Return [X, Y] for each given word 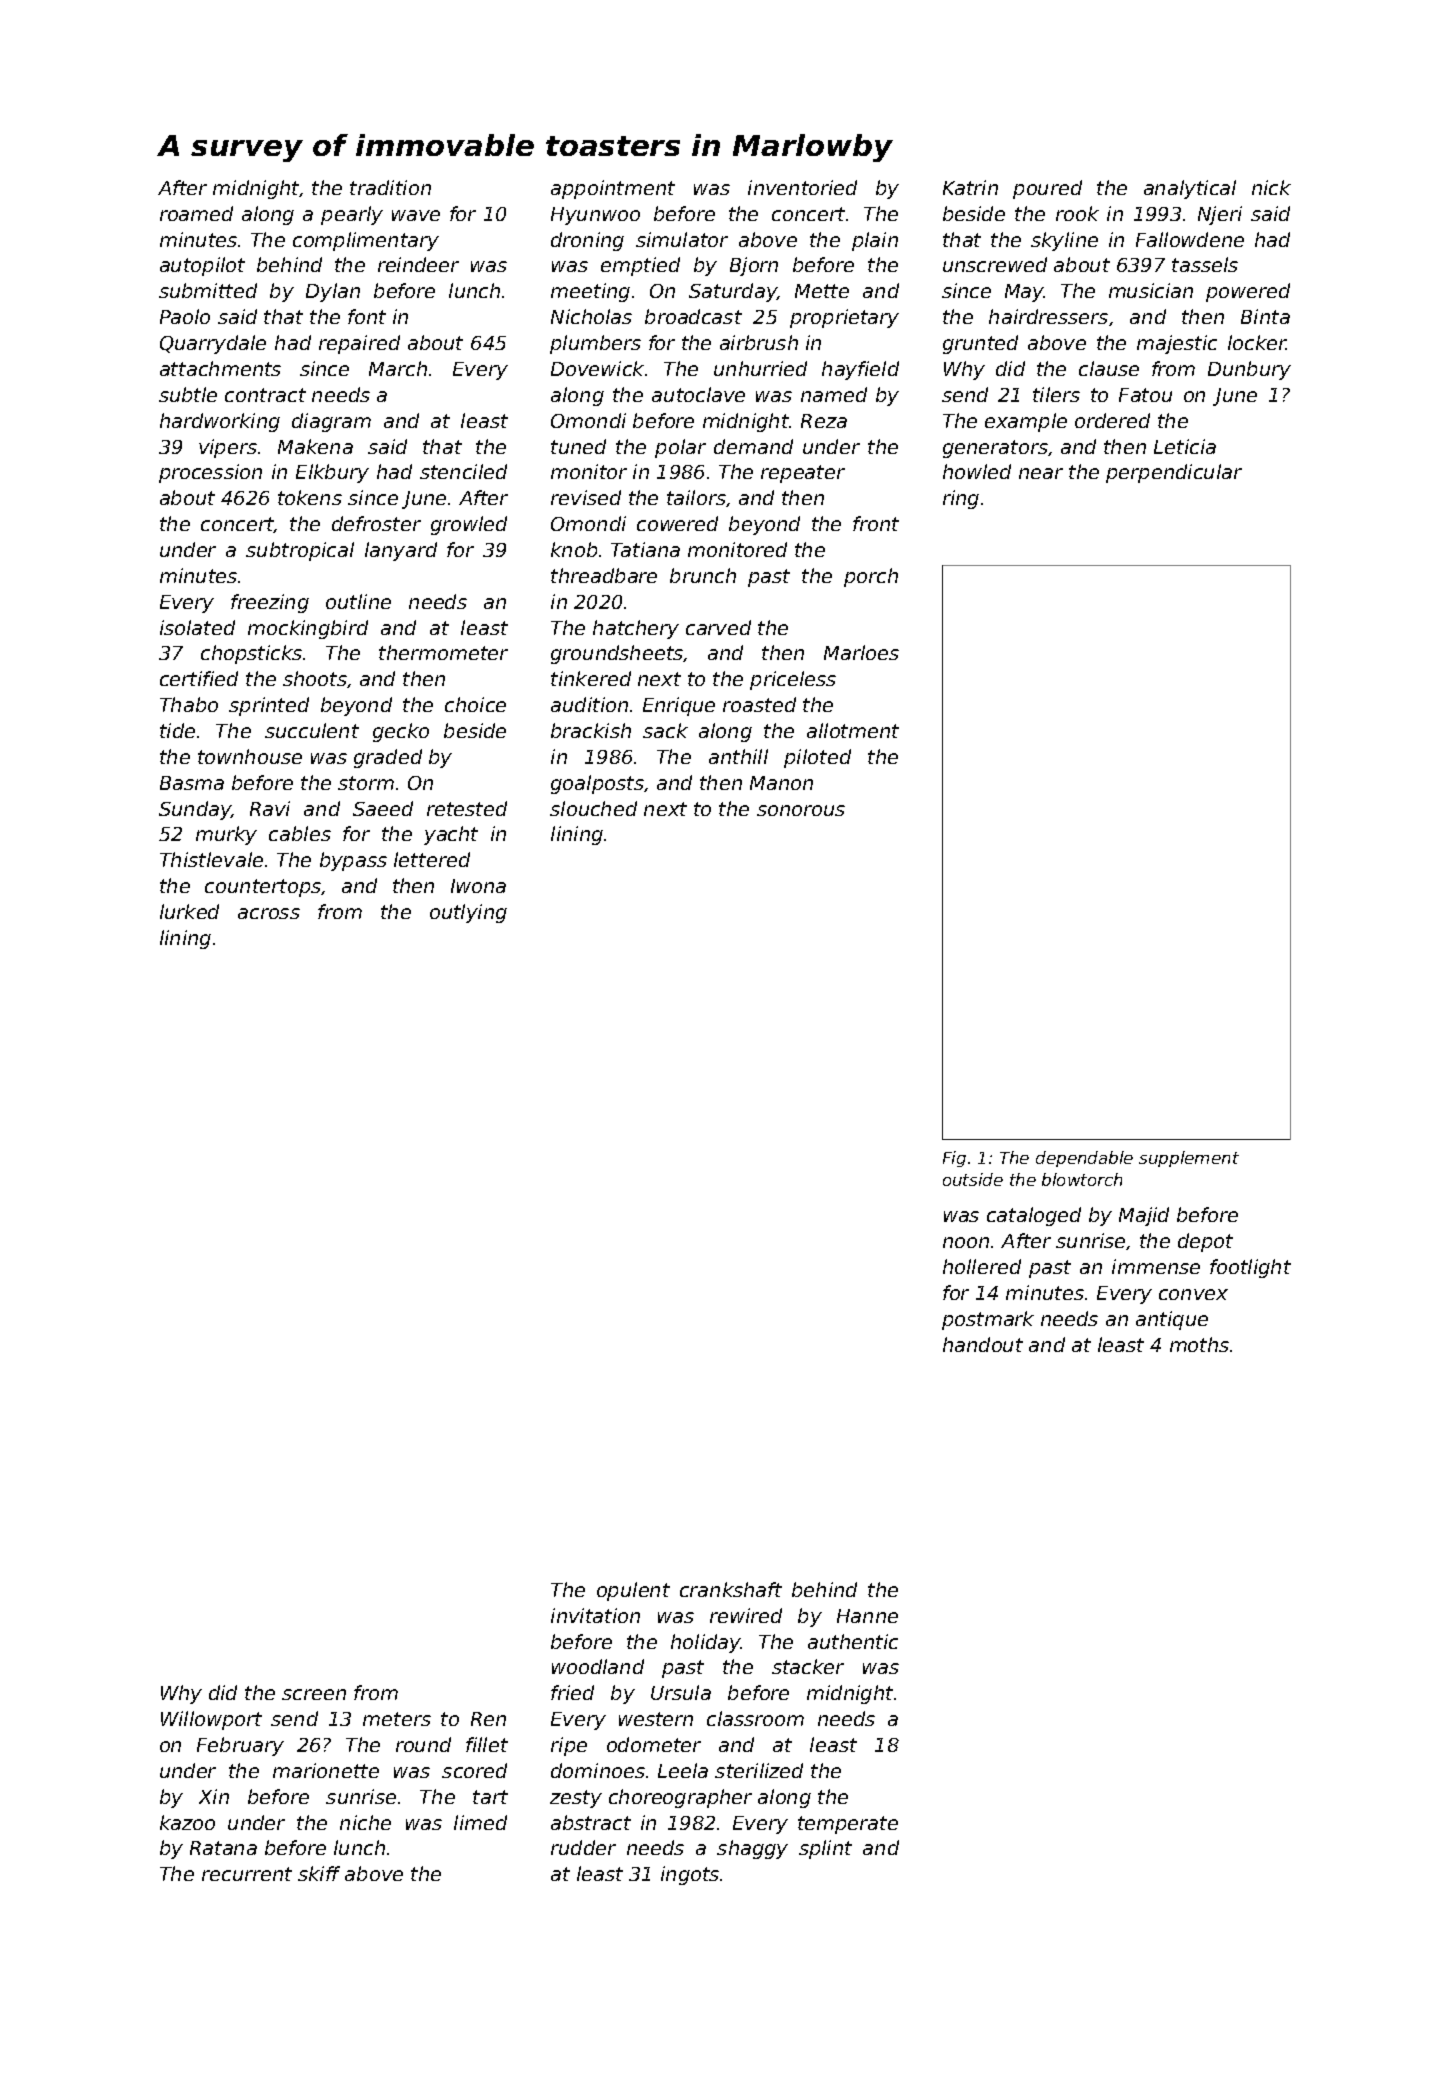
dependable [1084, 1159]
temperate [848, 1825]
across [269, 913]
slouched [593, 808]
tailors [696, 497]
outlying [468, 913]
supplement [1189, 1159]
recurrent [247, 1874]
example [1026, 422]
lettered [432, 859]
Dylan [333, 292]
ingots [690, 1875]
